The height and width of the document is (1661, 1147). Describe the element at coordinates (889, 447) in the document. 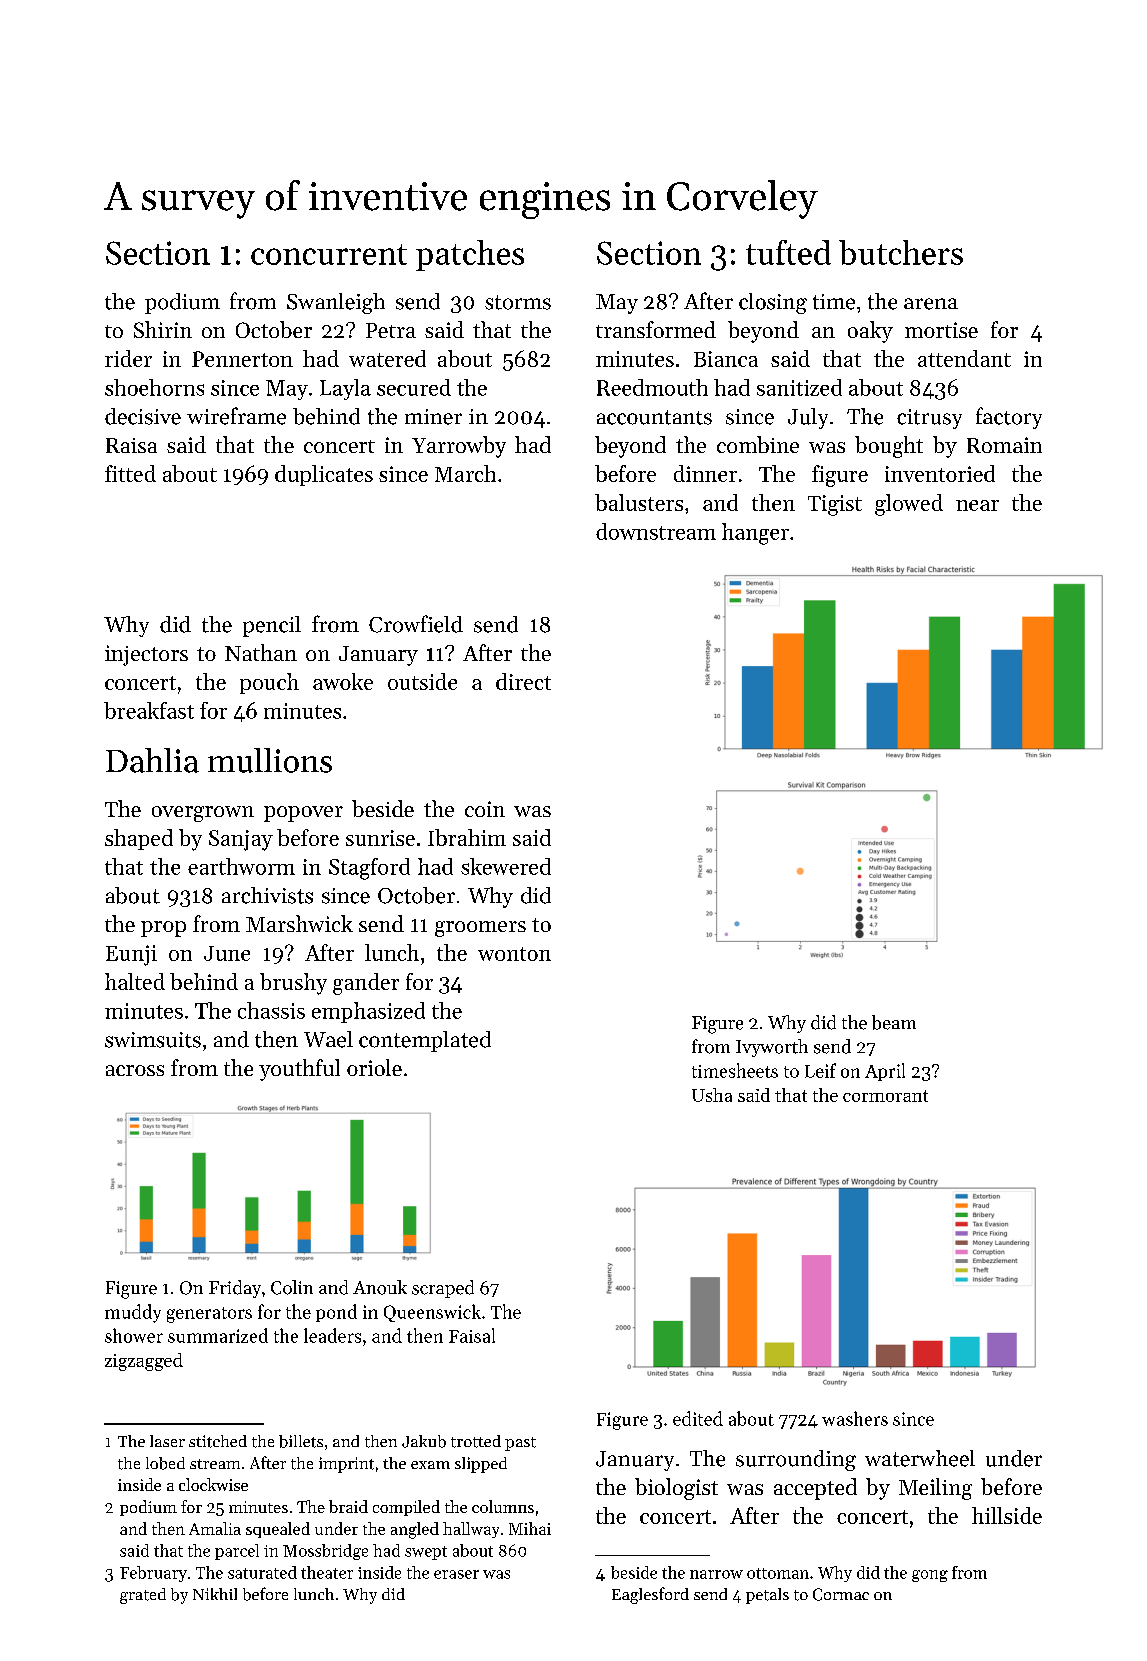

I see `bought` at that location.
